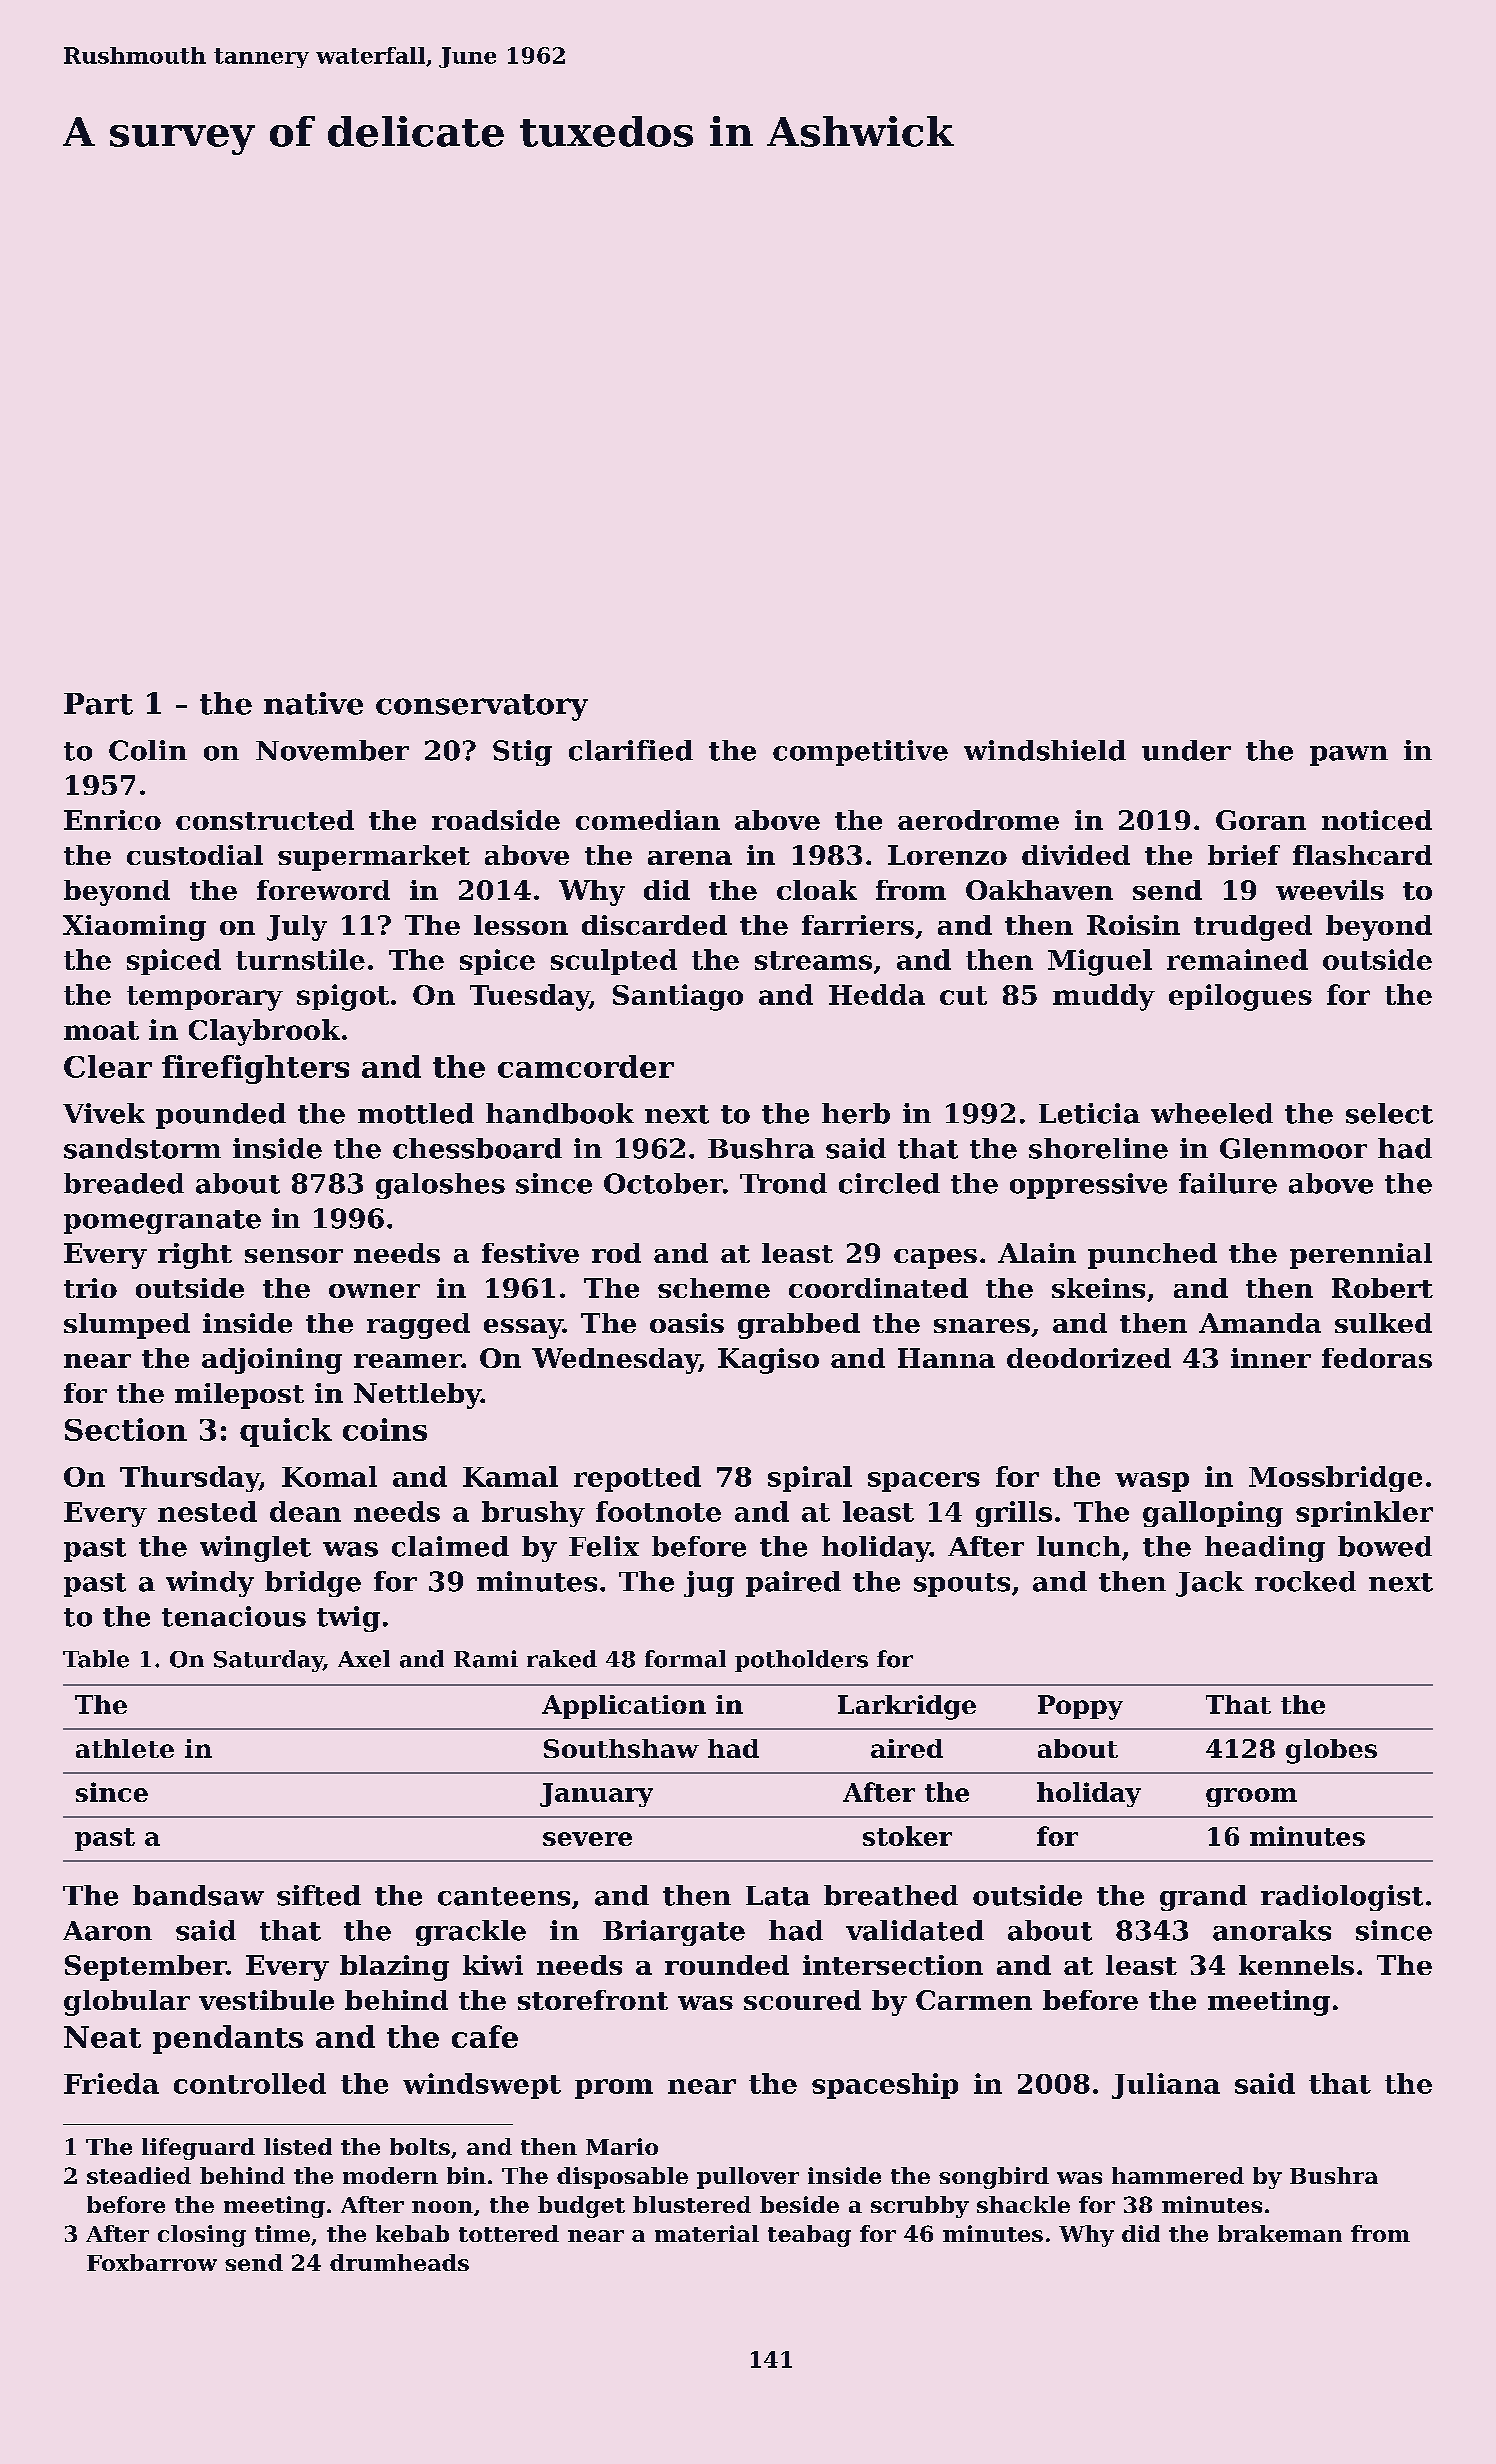  I want to click on stoker, so click(907, 1836).
